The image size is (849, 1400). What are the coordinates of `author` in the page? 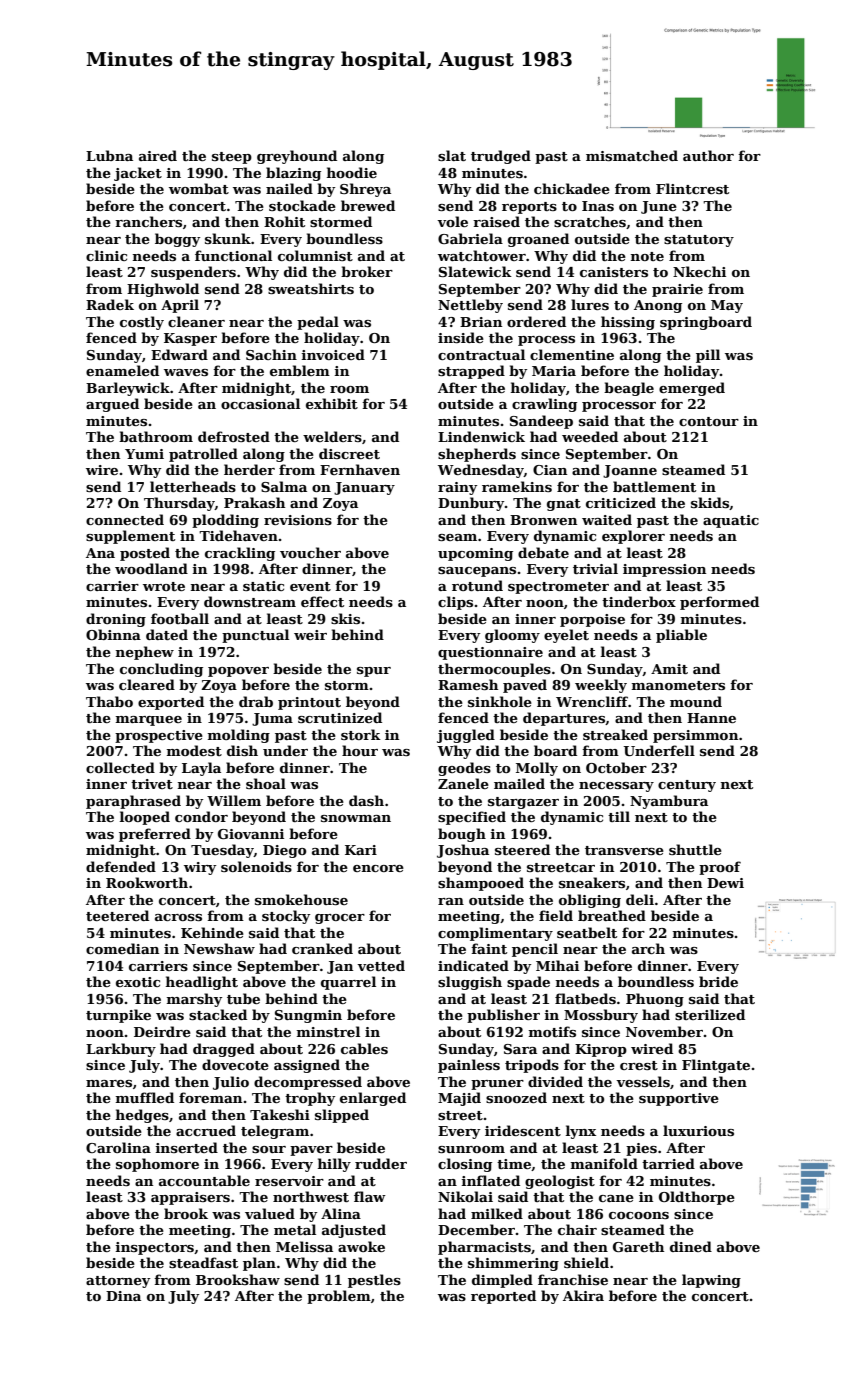 It's located at (708, 155).
